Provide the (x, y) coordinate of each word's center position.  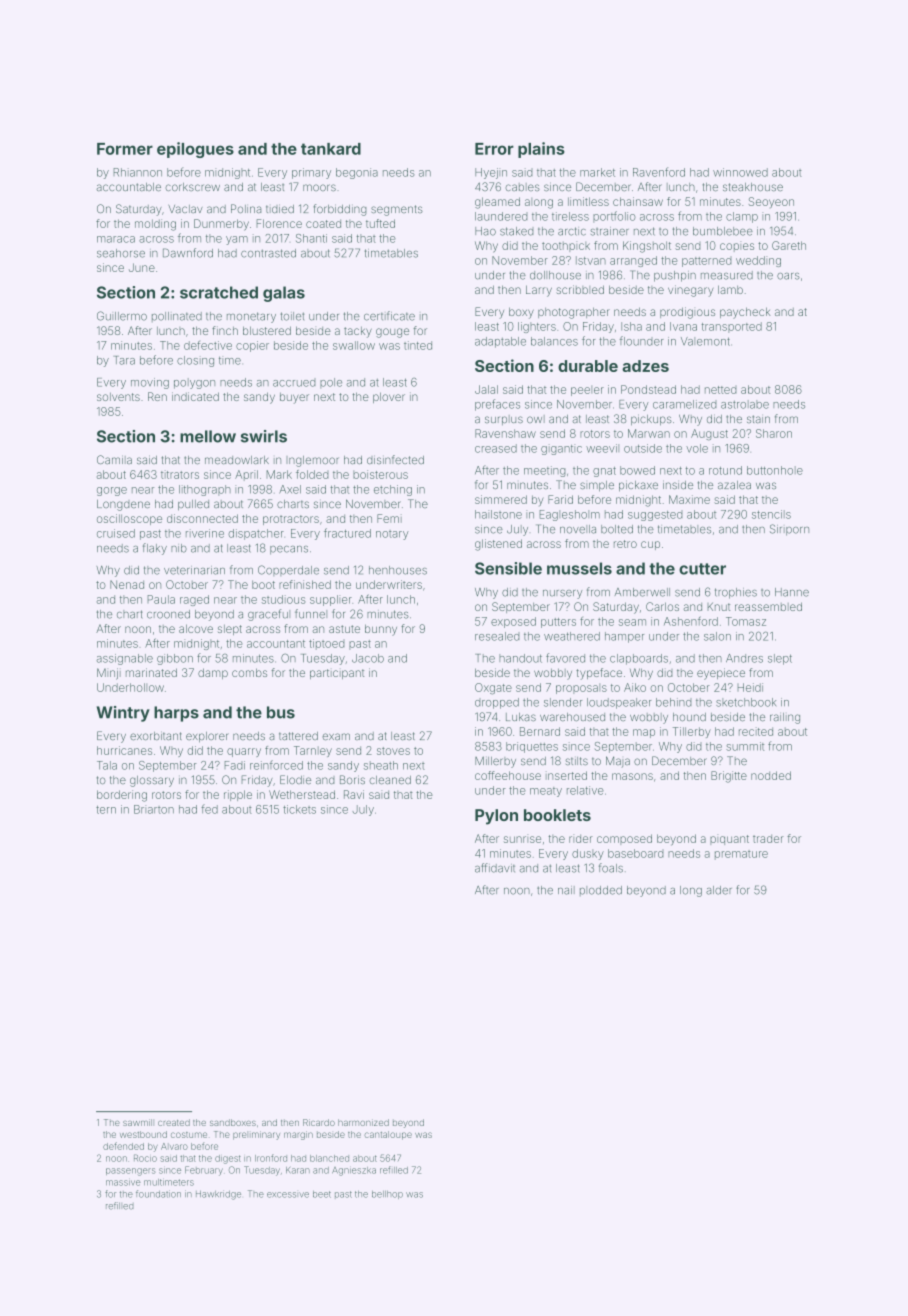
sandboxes (233, 1122)
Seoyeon (771, 202)
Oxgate (493, 689)
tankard (331, 149)
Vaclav (185, 209)
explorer (207, 737)
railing (785, 718)
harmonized (363, 1122)
